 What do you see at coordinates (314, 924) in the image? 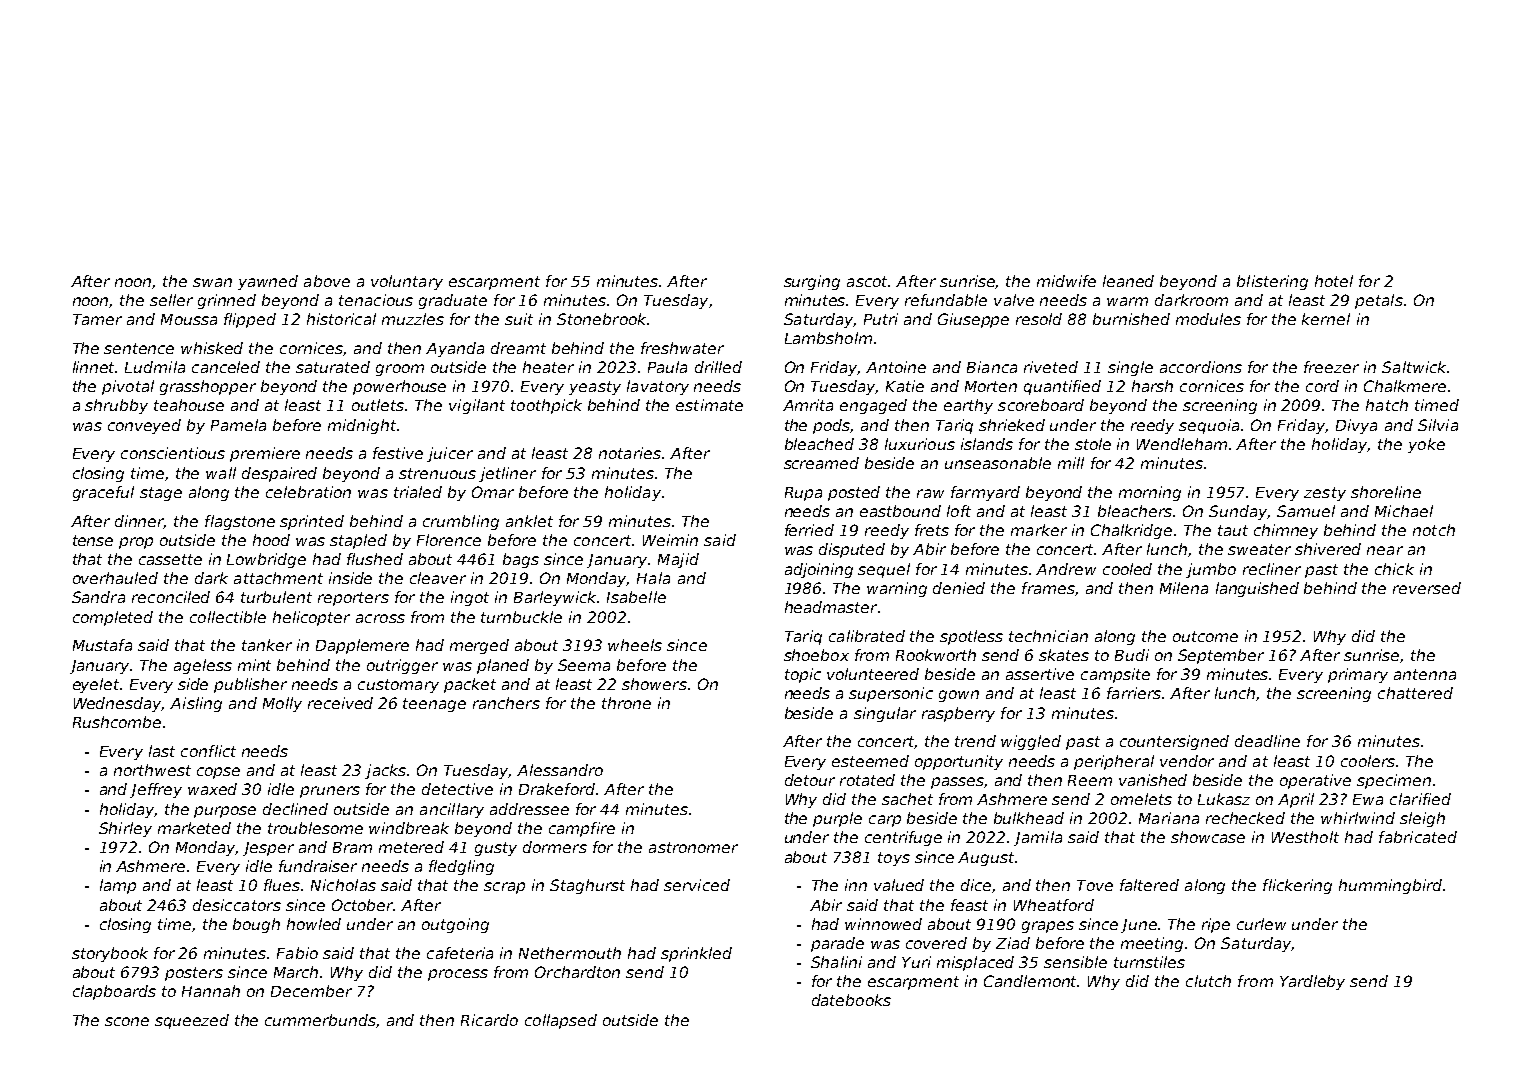
I see `howled` at bounding box center [314, 924].
